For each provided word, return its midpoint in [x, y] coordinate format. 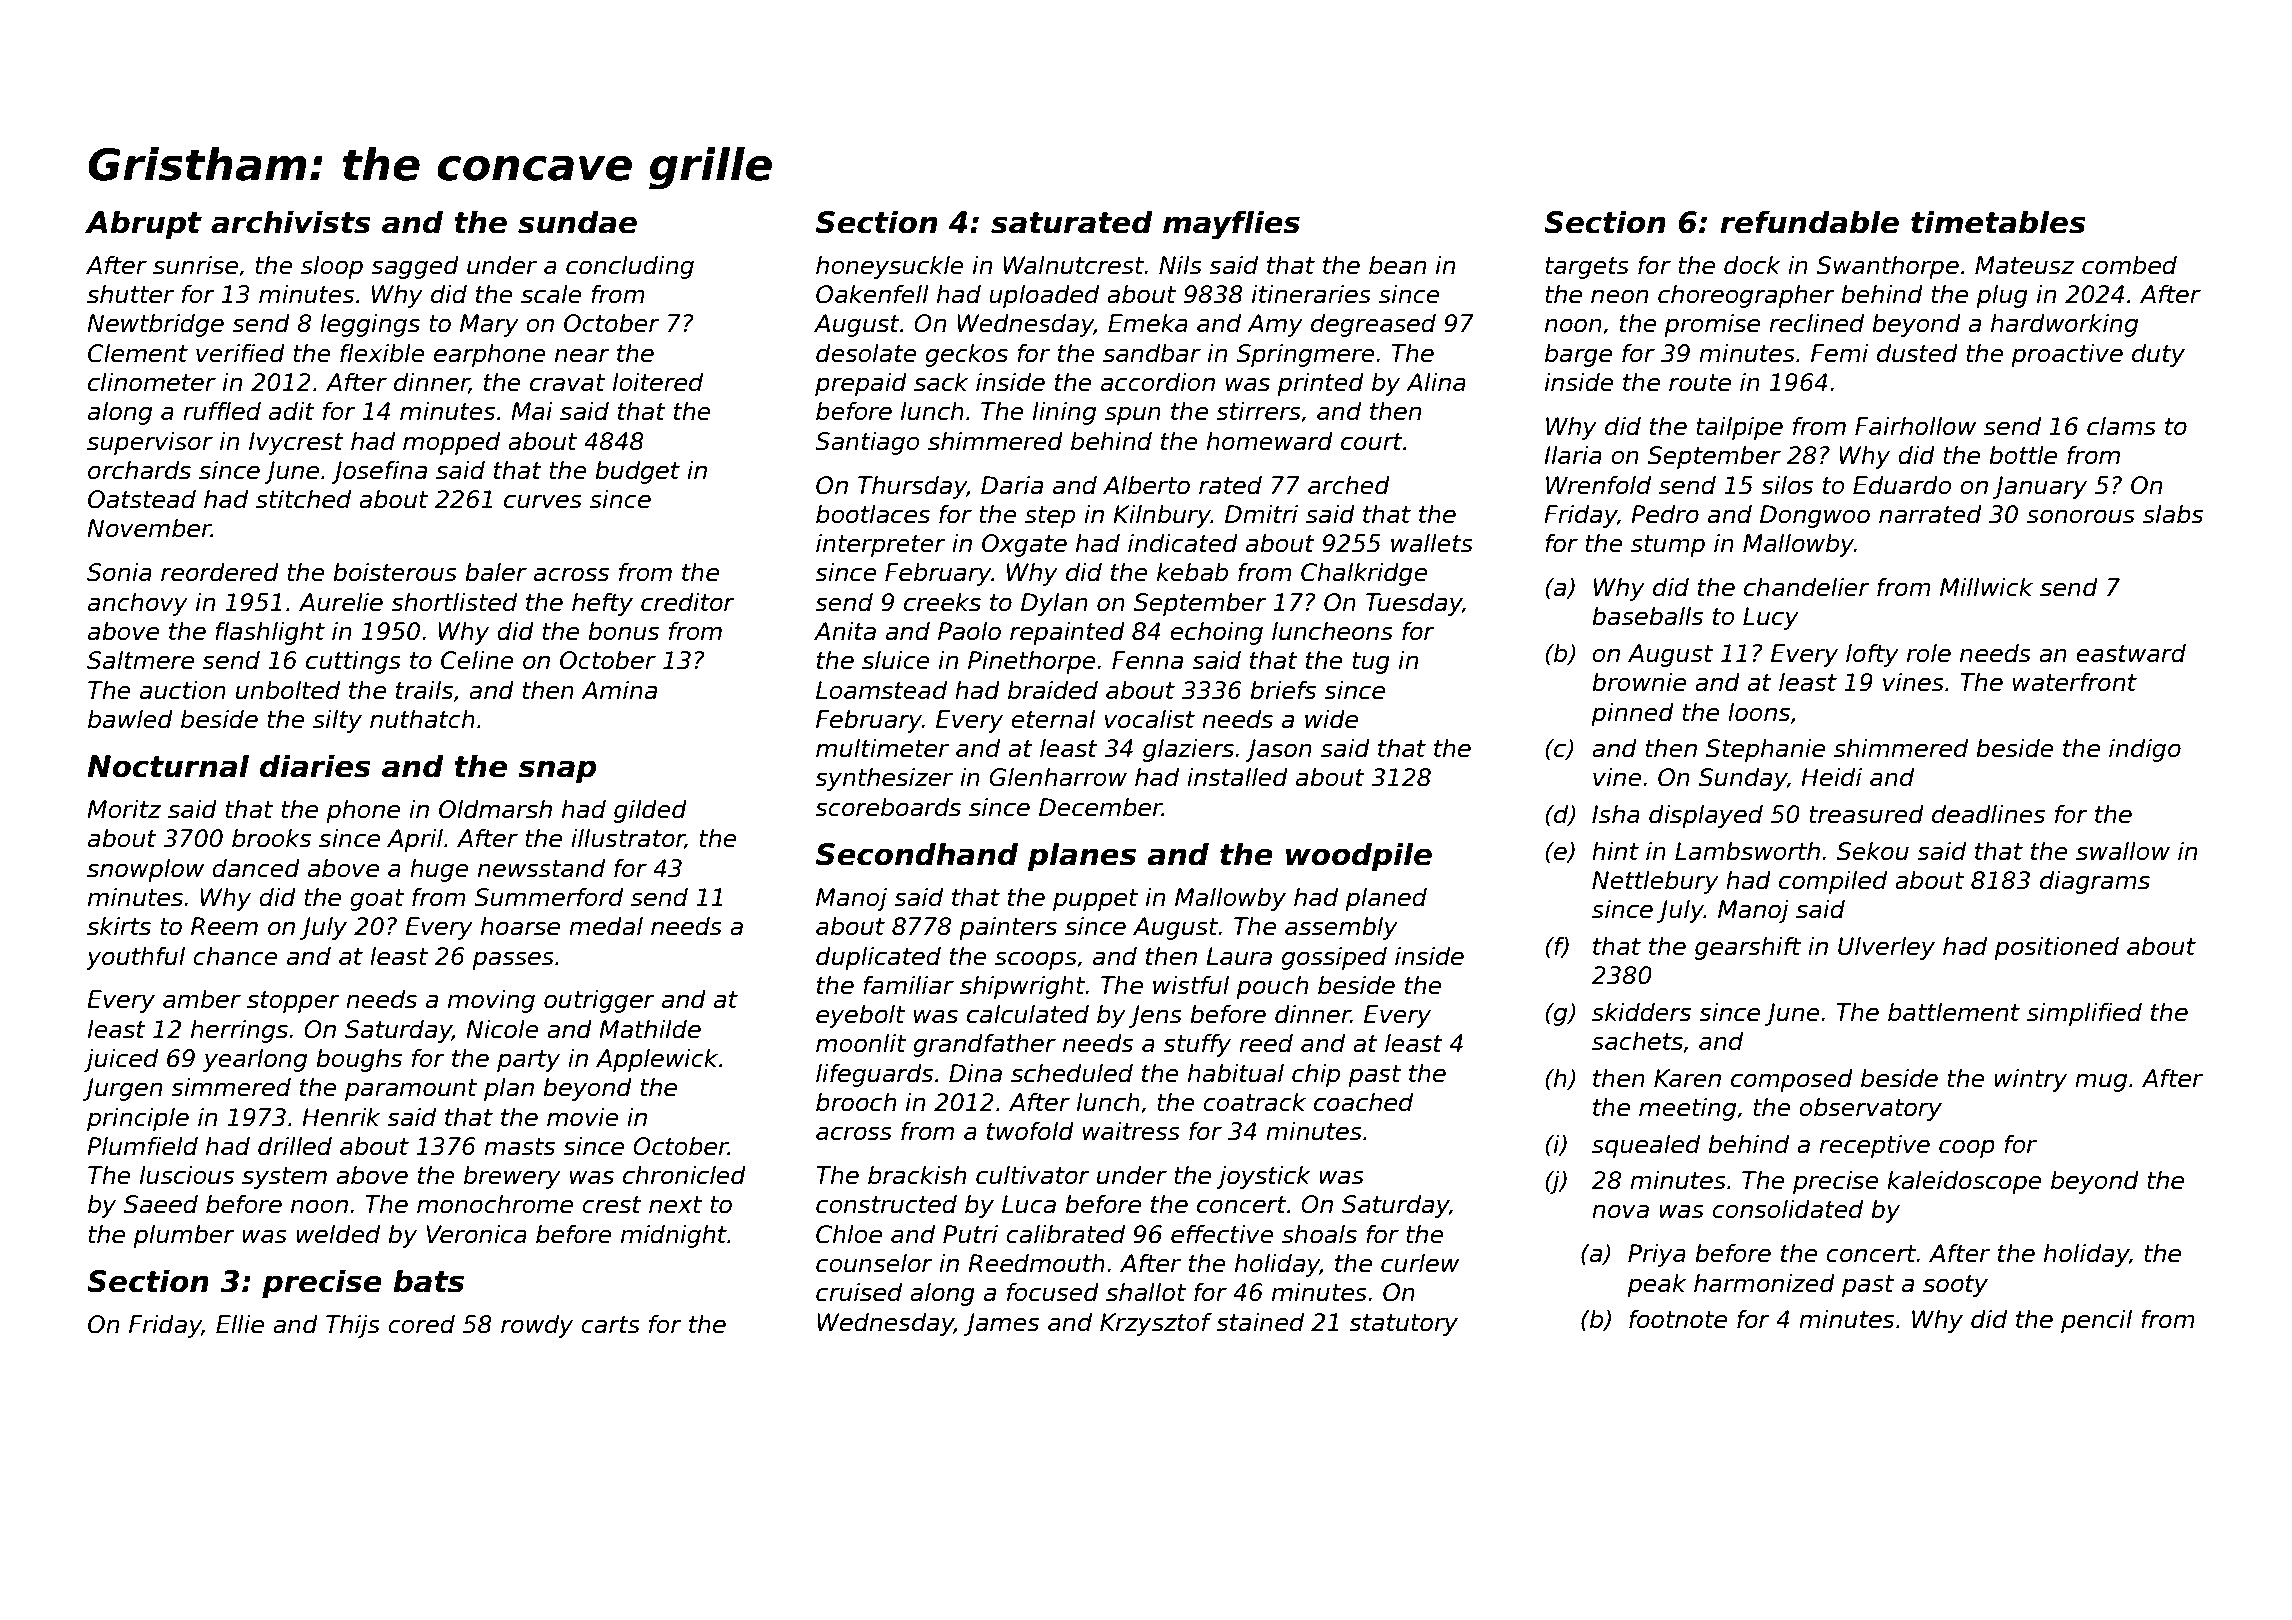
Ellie [240, 1324]
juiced [121, 1060]
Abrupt [143, 224]
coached [1363, 1102]
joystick [1264, 1177]
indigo [2145, 750]
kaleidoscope [1964, 1182]
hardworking [2064, 325]
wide [1331, 719]
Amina [619, 690]
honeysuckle [890, 267]
